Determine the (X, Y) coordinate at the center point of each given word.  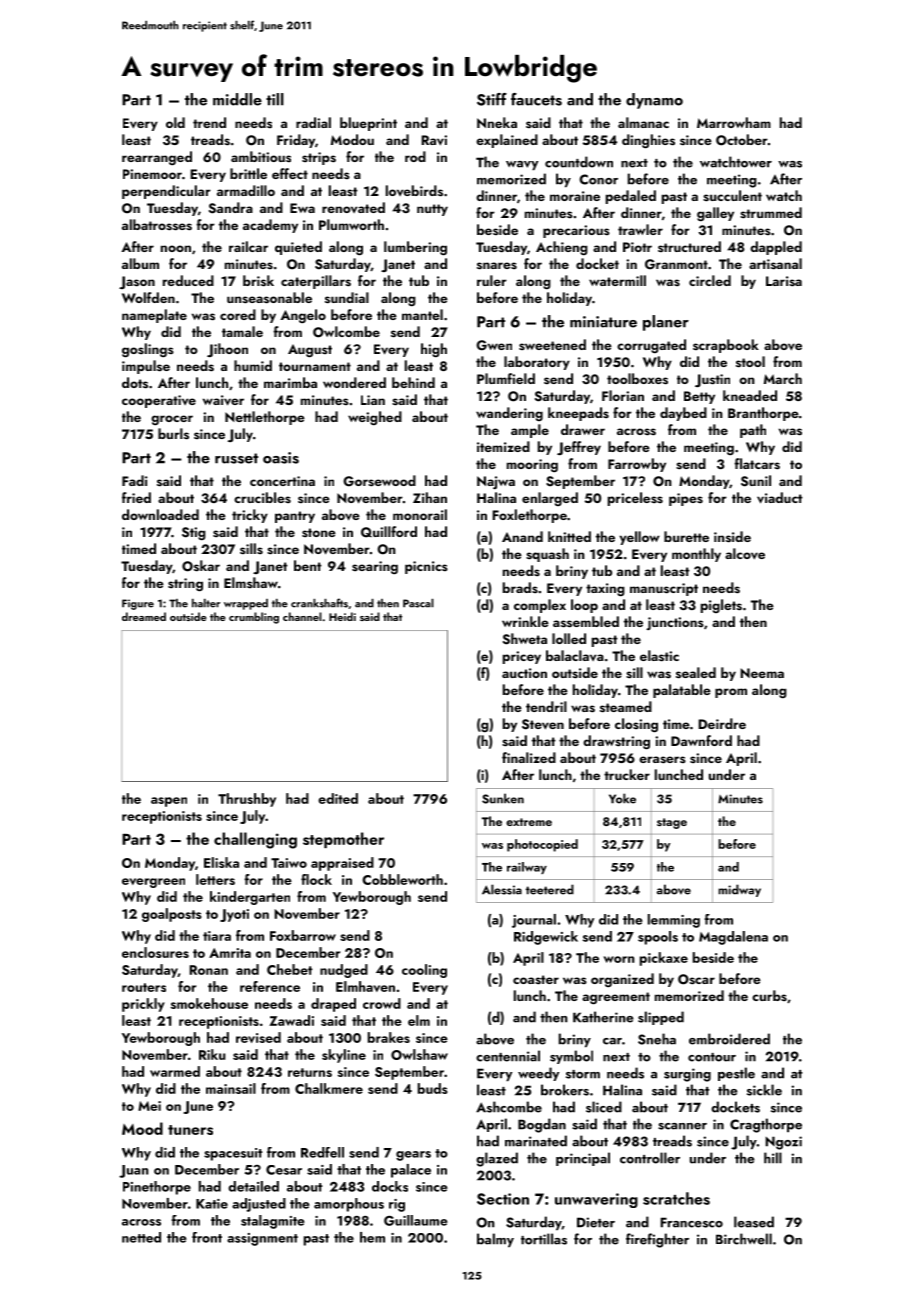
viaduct (780, 498)
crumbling (254, 618)
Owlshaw (419, 1054)
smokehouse (209, 1003)
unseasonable (269, 298)
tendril (546, 706)
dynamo (654, 101)
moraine (575, 196)
